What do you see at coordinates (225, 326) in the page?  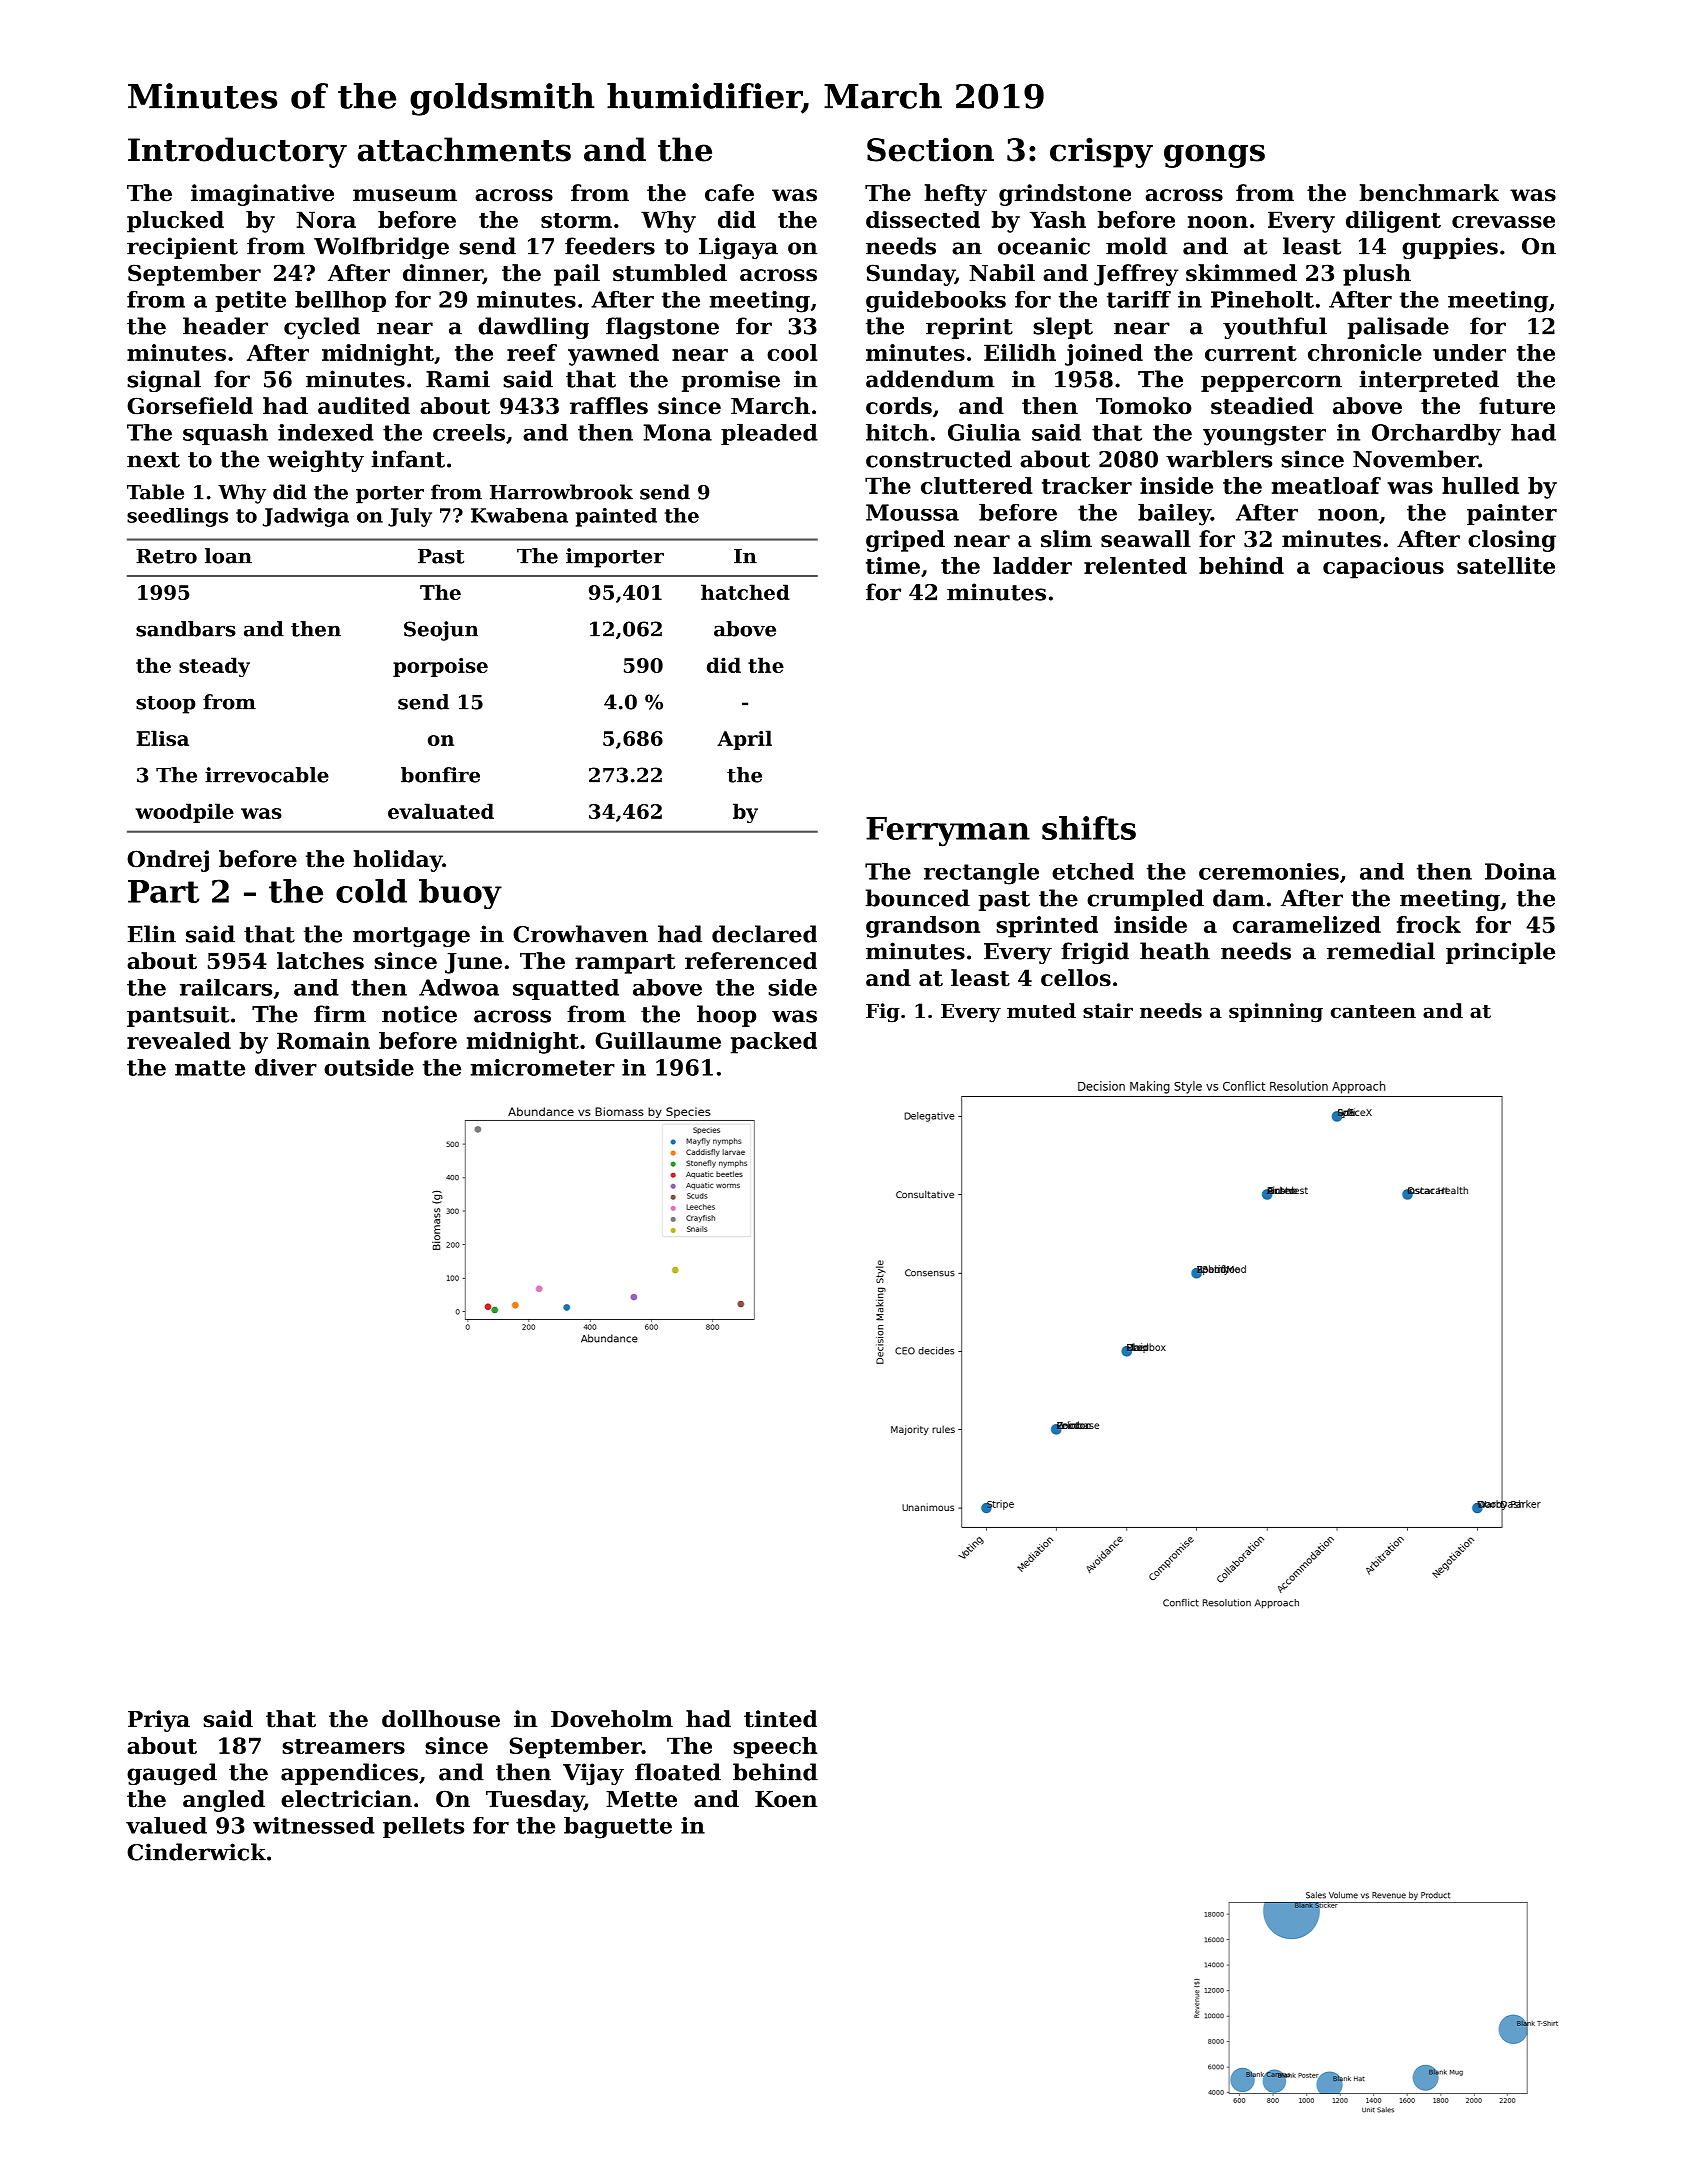 I see `header` at bounding box center [225, 326].
